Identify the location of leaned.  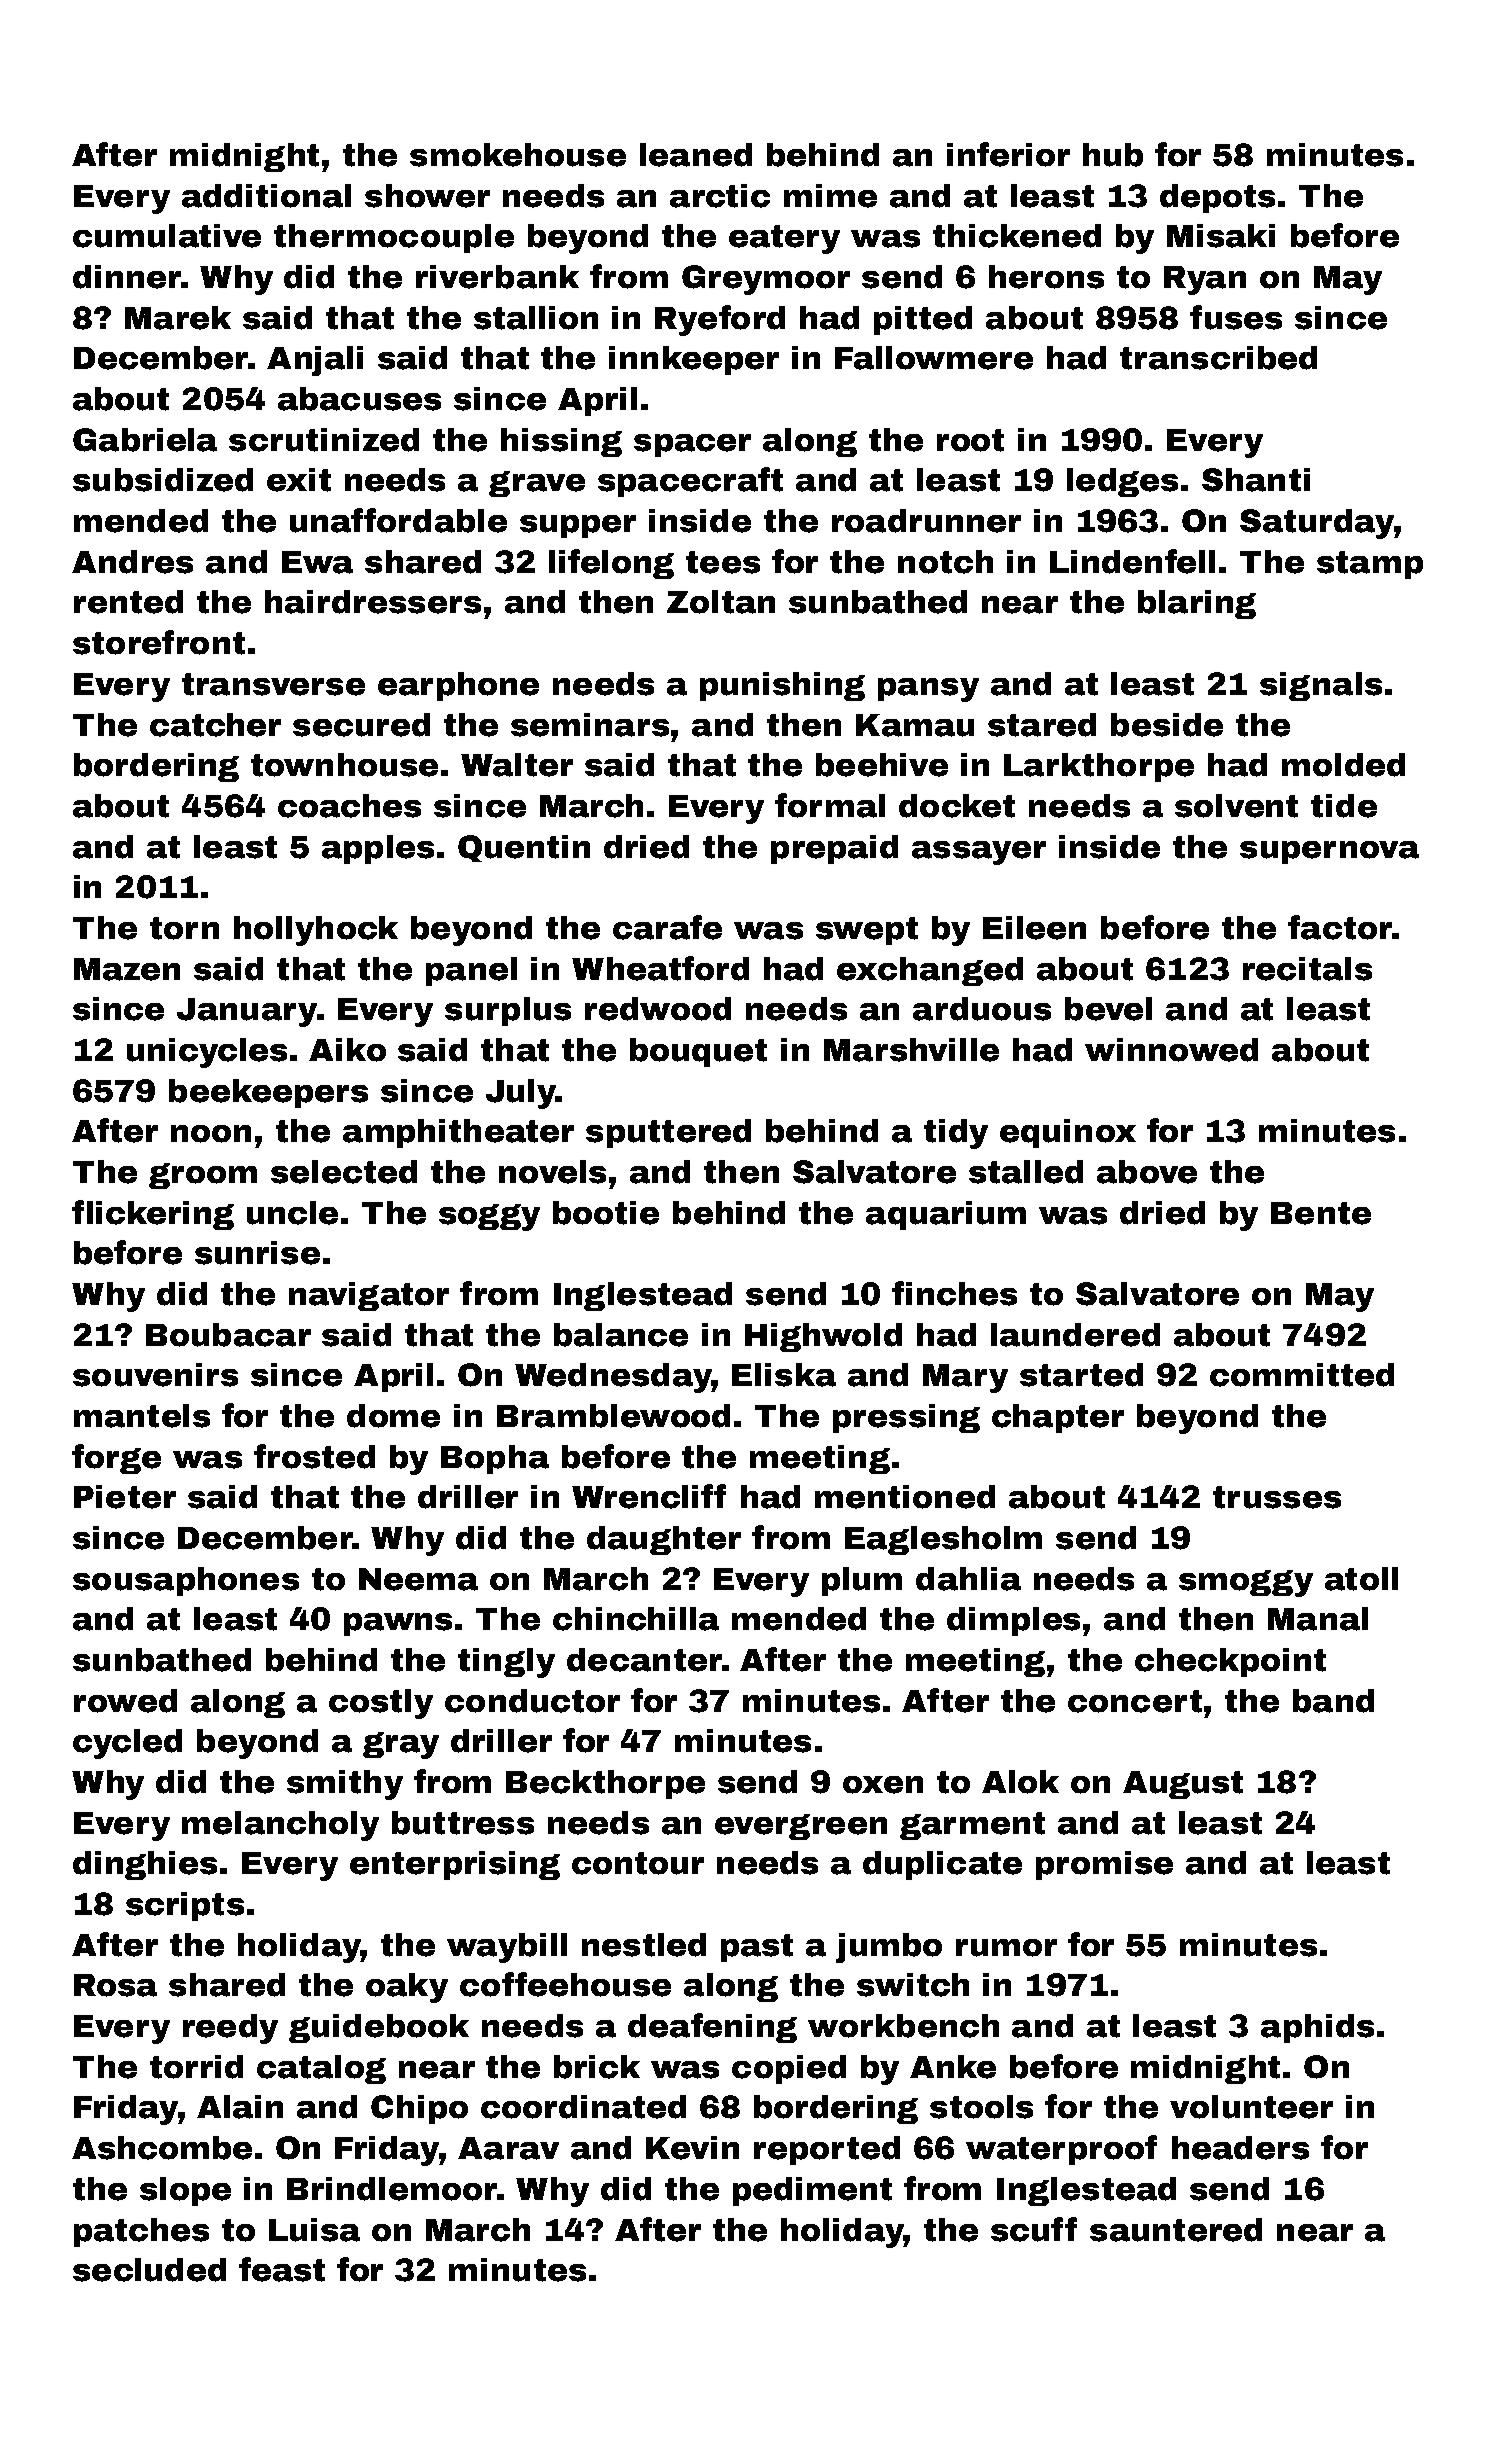
(696, 155).
